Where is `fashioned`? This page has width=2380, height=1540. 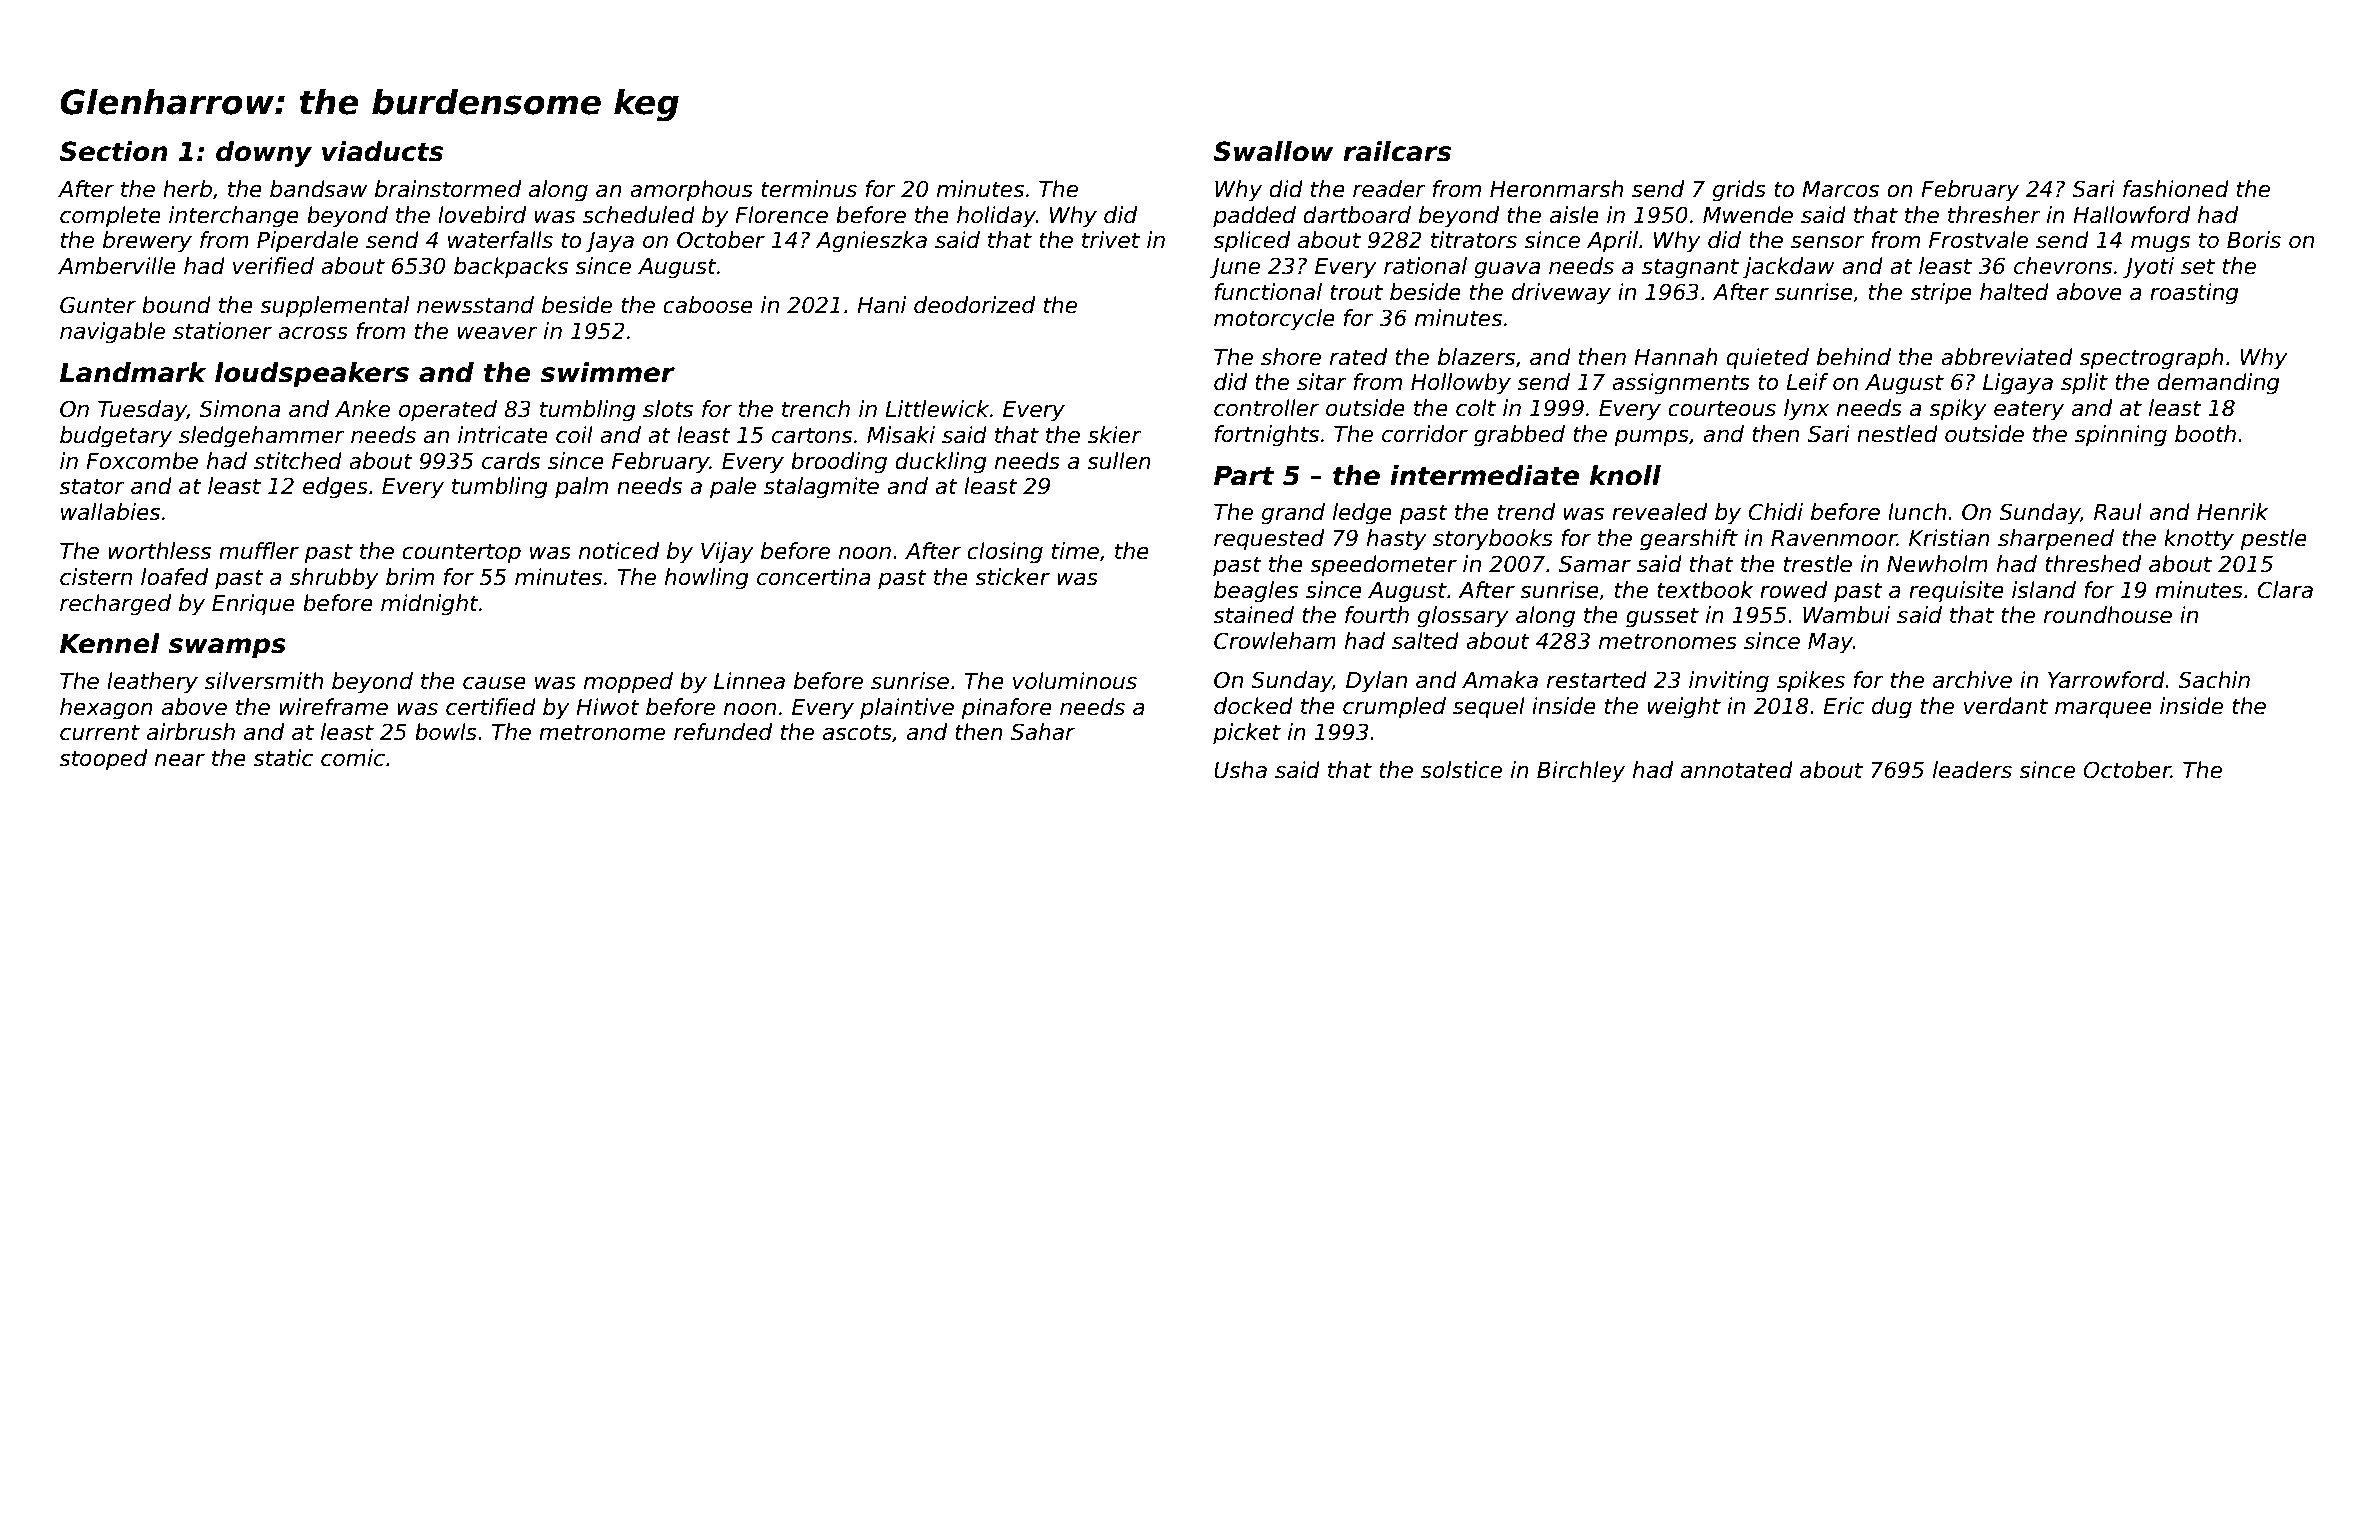
fashioned is located at coordinates (2176, 189).
